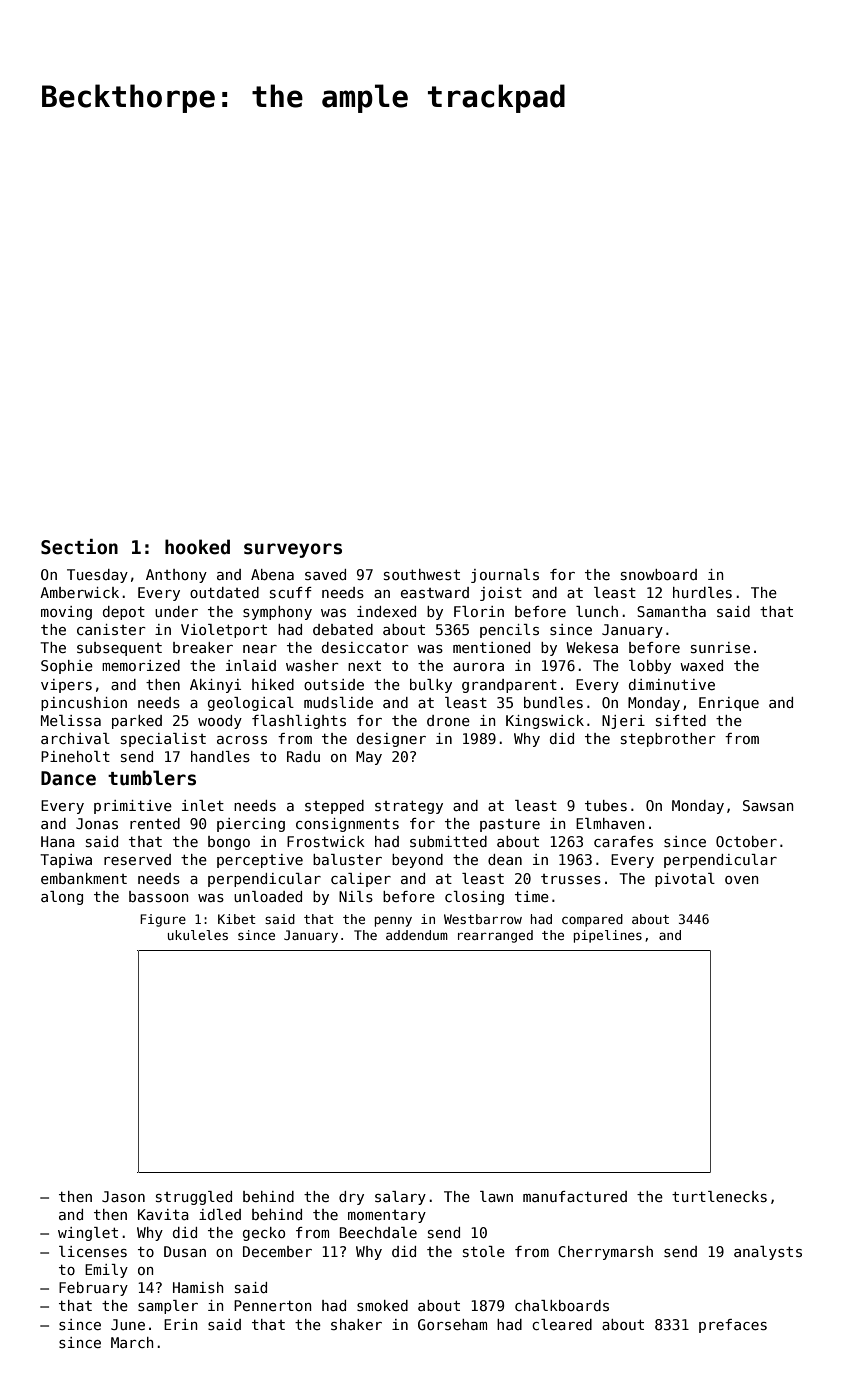 This screenshot has width=849, height=1400. What do you see at coordinates (452, 1324) in the screenshot?
I see `Gorseham` at bounding box center [452, 1324].
